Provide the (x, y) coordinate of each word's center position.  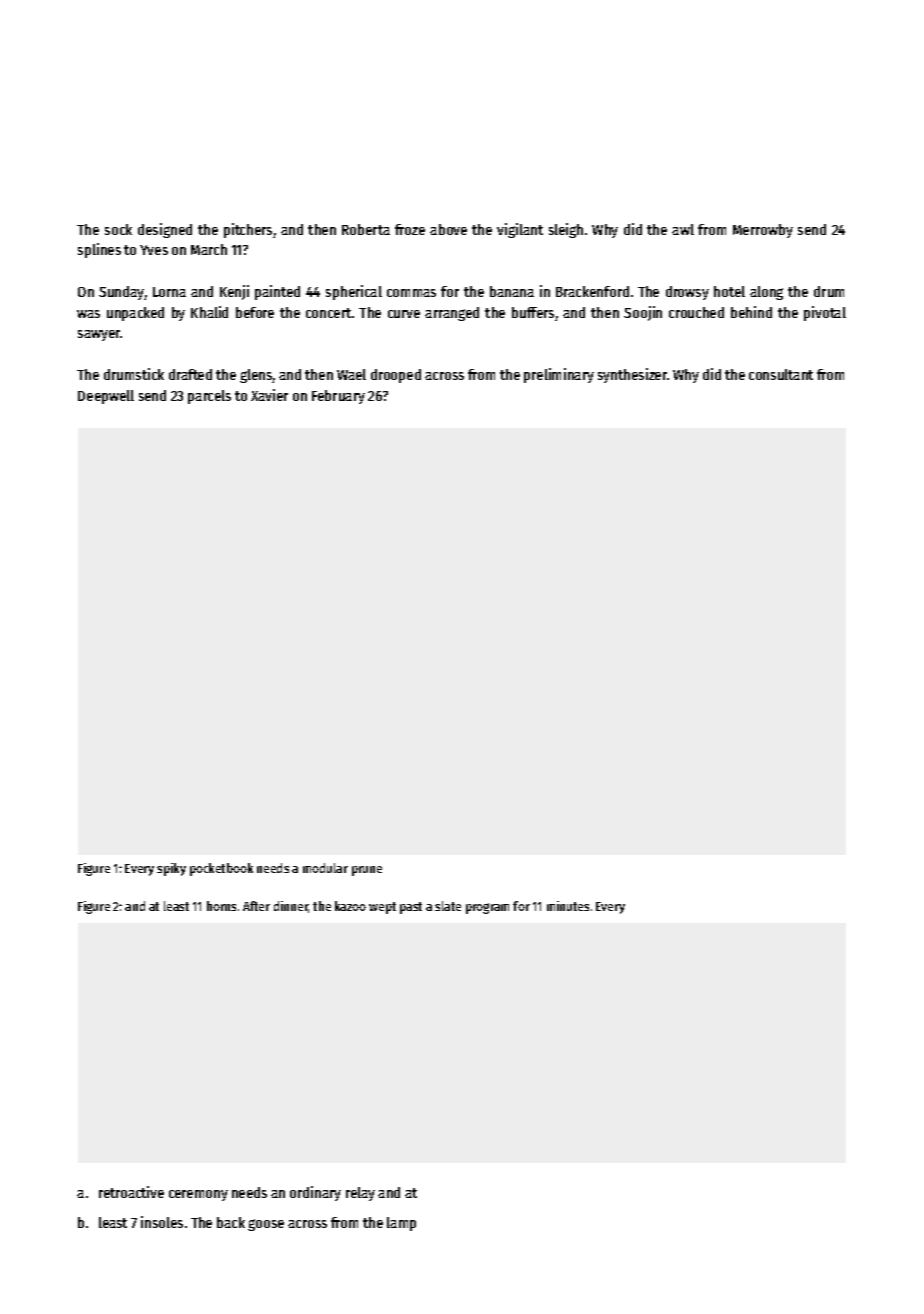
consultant (781, 374)
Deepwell (106, 397)
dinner (291, 907)
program (487, 908)
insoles (162, 1222)
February (338, 397)
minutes (568, 906)
